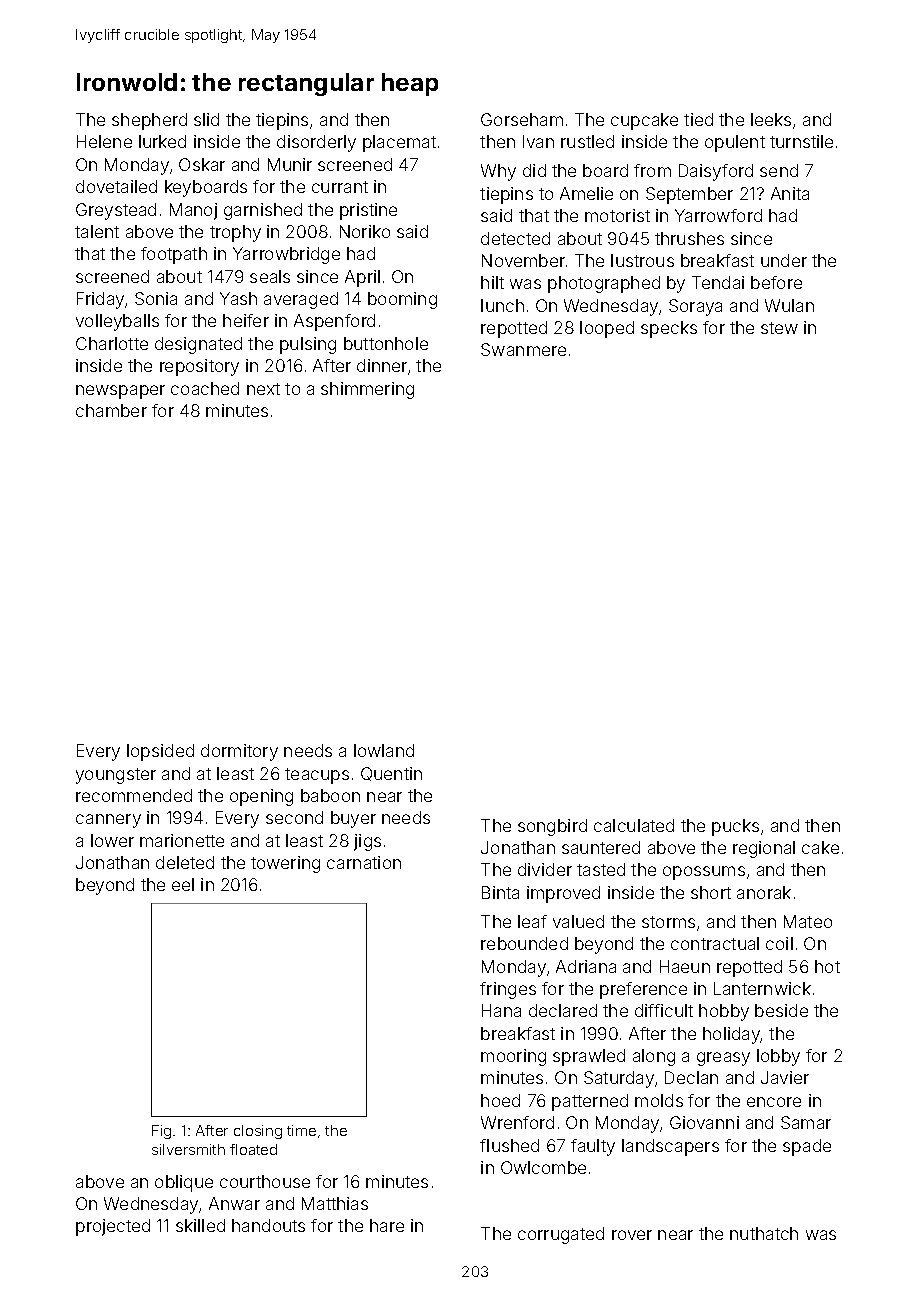 This image has height=1308, width=924. What do you see at coordinates (399, 143) in the image?
I see `placemat` at bounding box center [399, 143].
